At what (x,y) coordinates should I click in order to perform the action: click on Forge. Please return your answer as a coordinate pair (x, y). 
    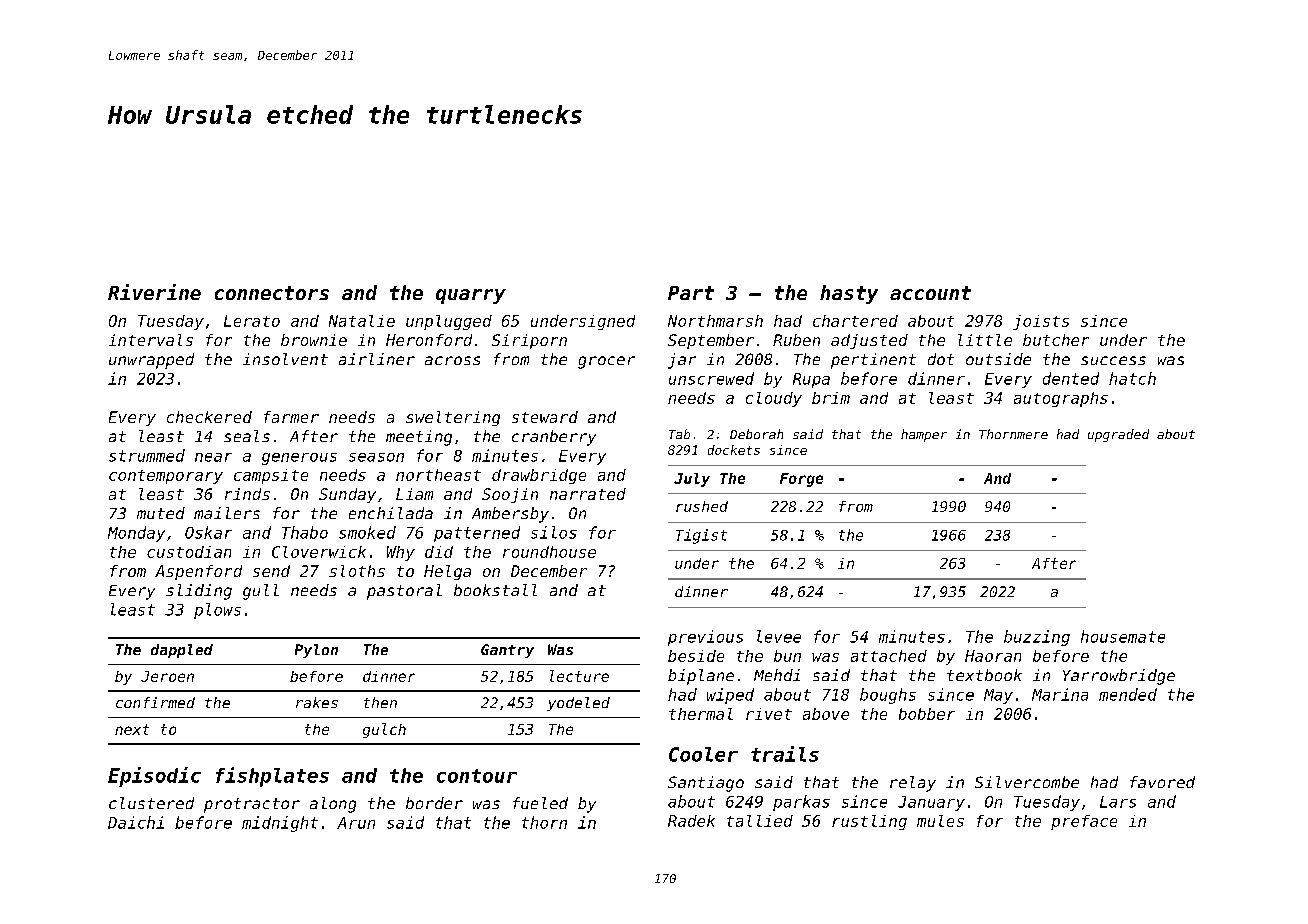
    Looking at the image, I should click on (801, 480).
